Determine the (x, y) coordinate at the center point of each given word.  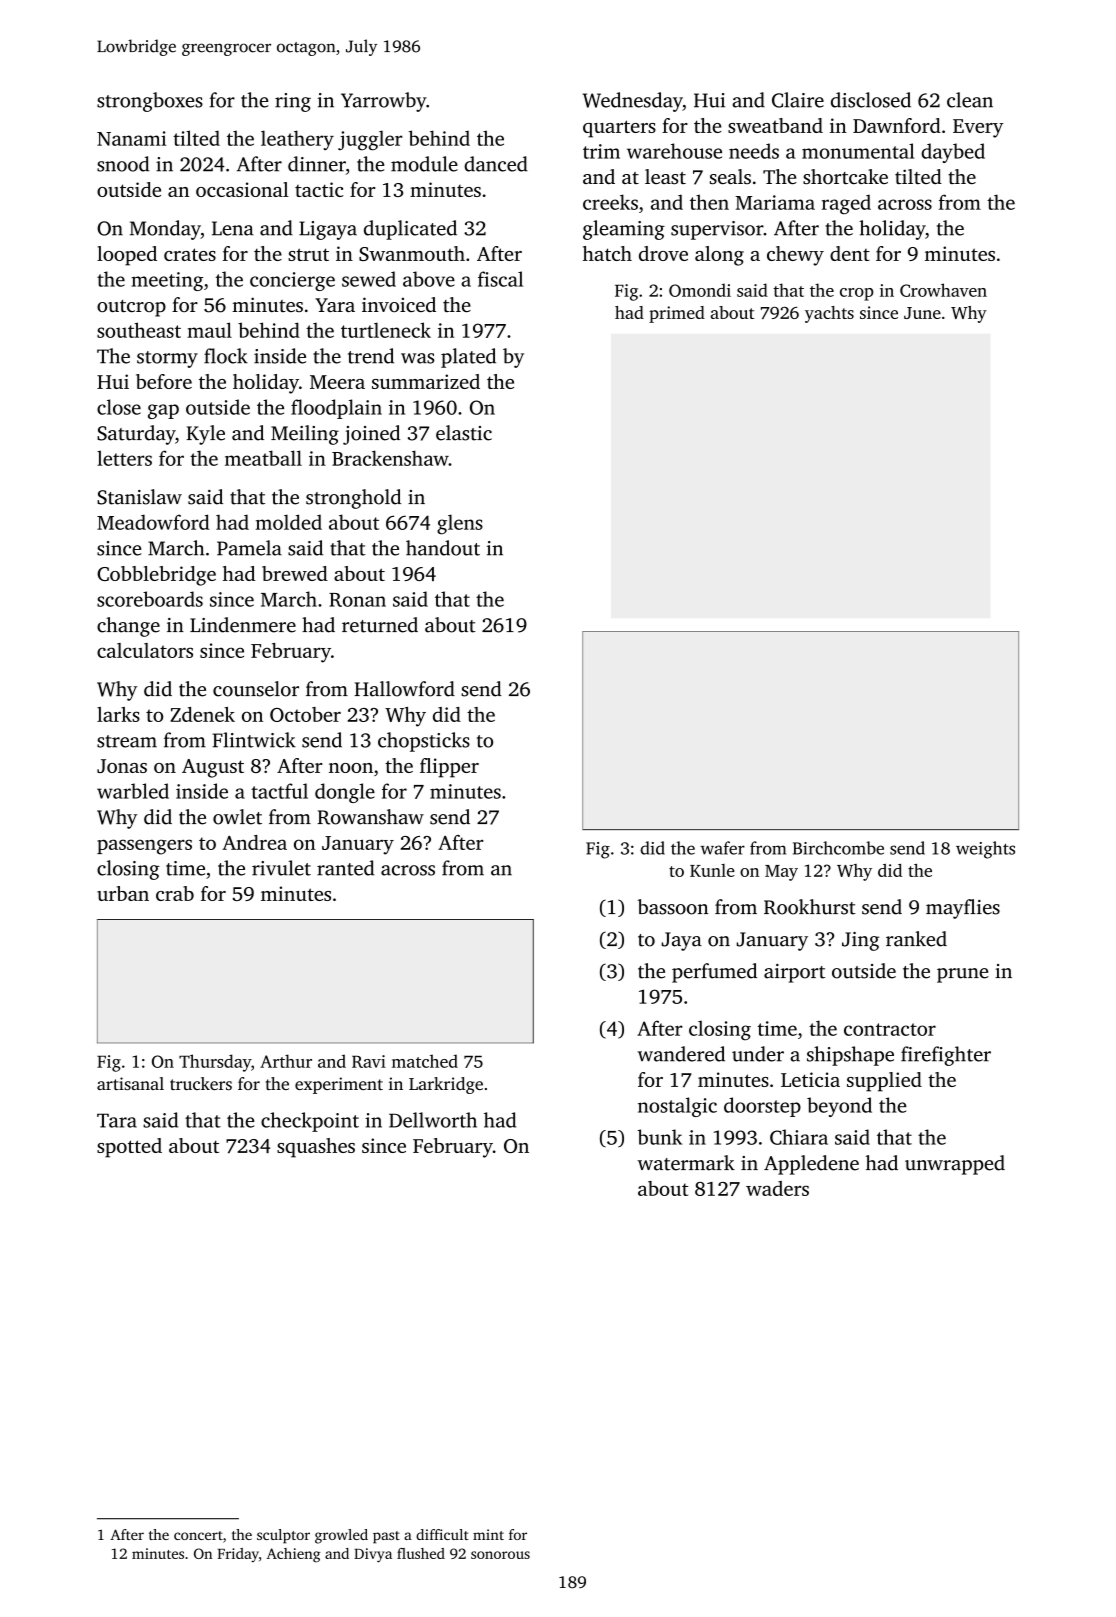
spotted (129, 1148)
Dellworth (433, 1120)
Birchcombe (838, 848)
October (305, 714)
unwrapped (955, 1165)
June (922, 313)
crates (190, 254)
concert (198, 1535)
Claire (798, 100)
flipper (449, 768)
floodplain (336, 409)
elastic (464, 433)
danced (496, 164)
